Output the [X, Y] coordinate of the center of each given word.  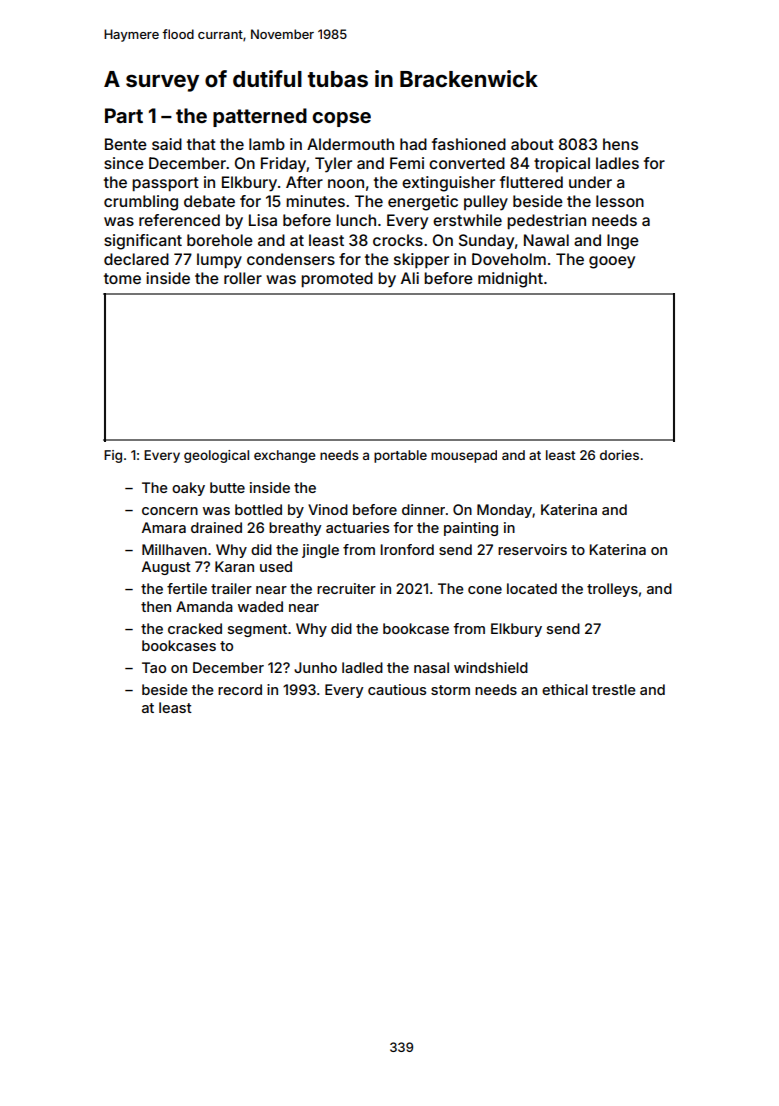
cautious [397, 689]
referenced [179, 220]
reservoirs [532, 549]
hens [620, 144]
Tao [154, 667]
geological [216, 456]
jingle [320, 551]
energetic [423, 203]
